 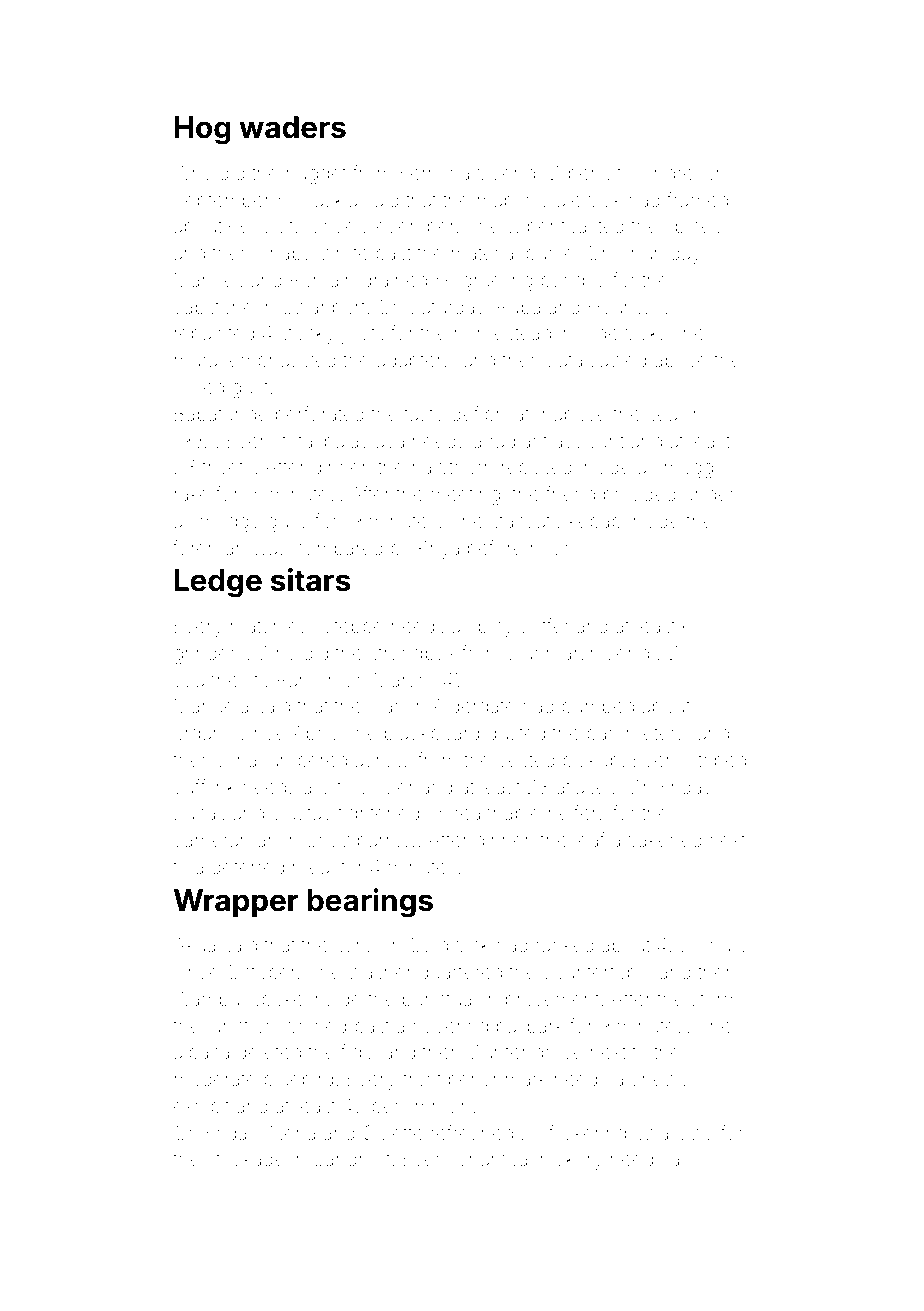 I want to click on storm, so click(x=715, y=999).
